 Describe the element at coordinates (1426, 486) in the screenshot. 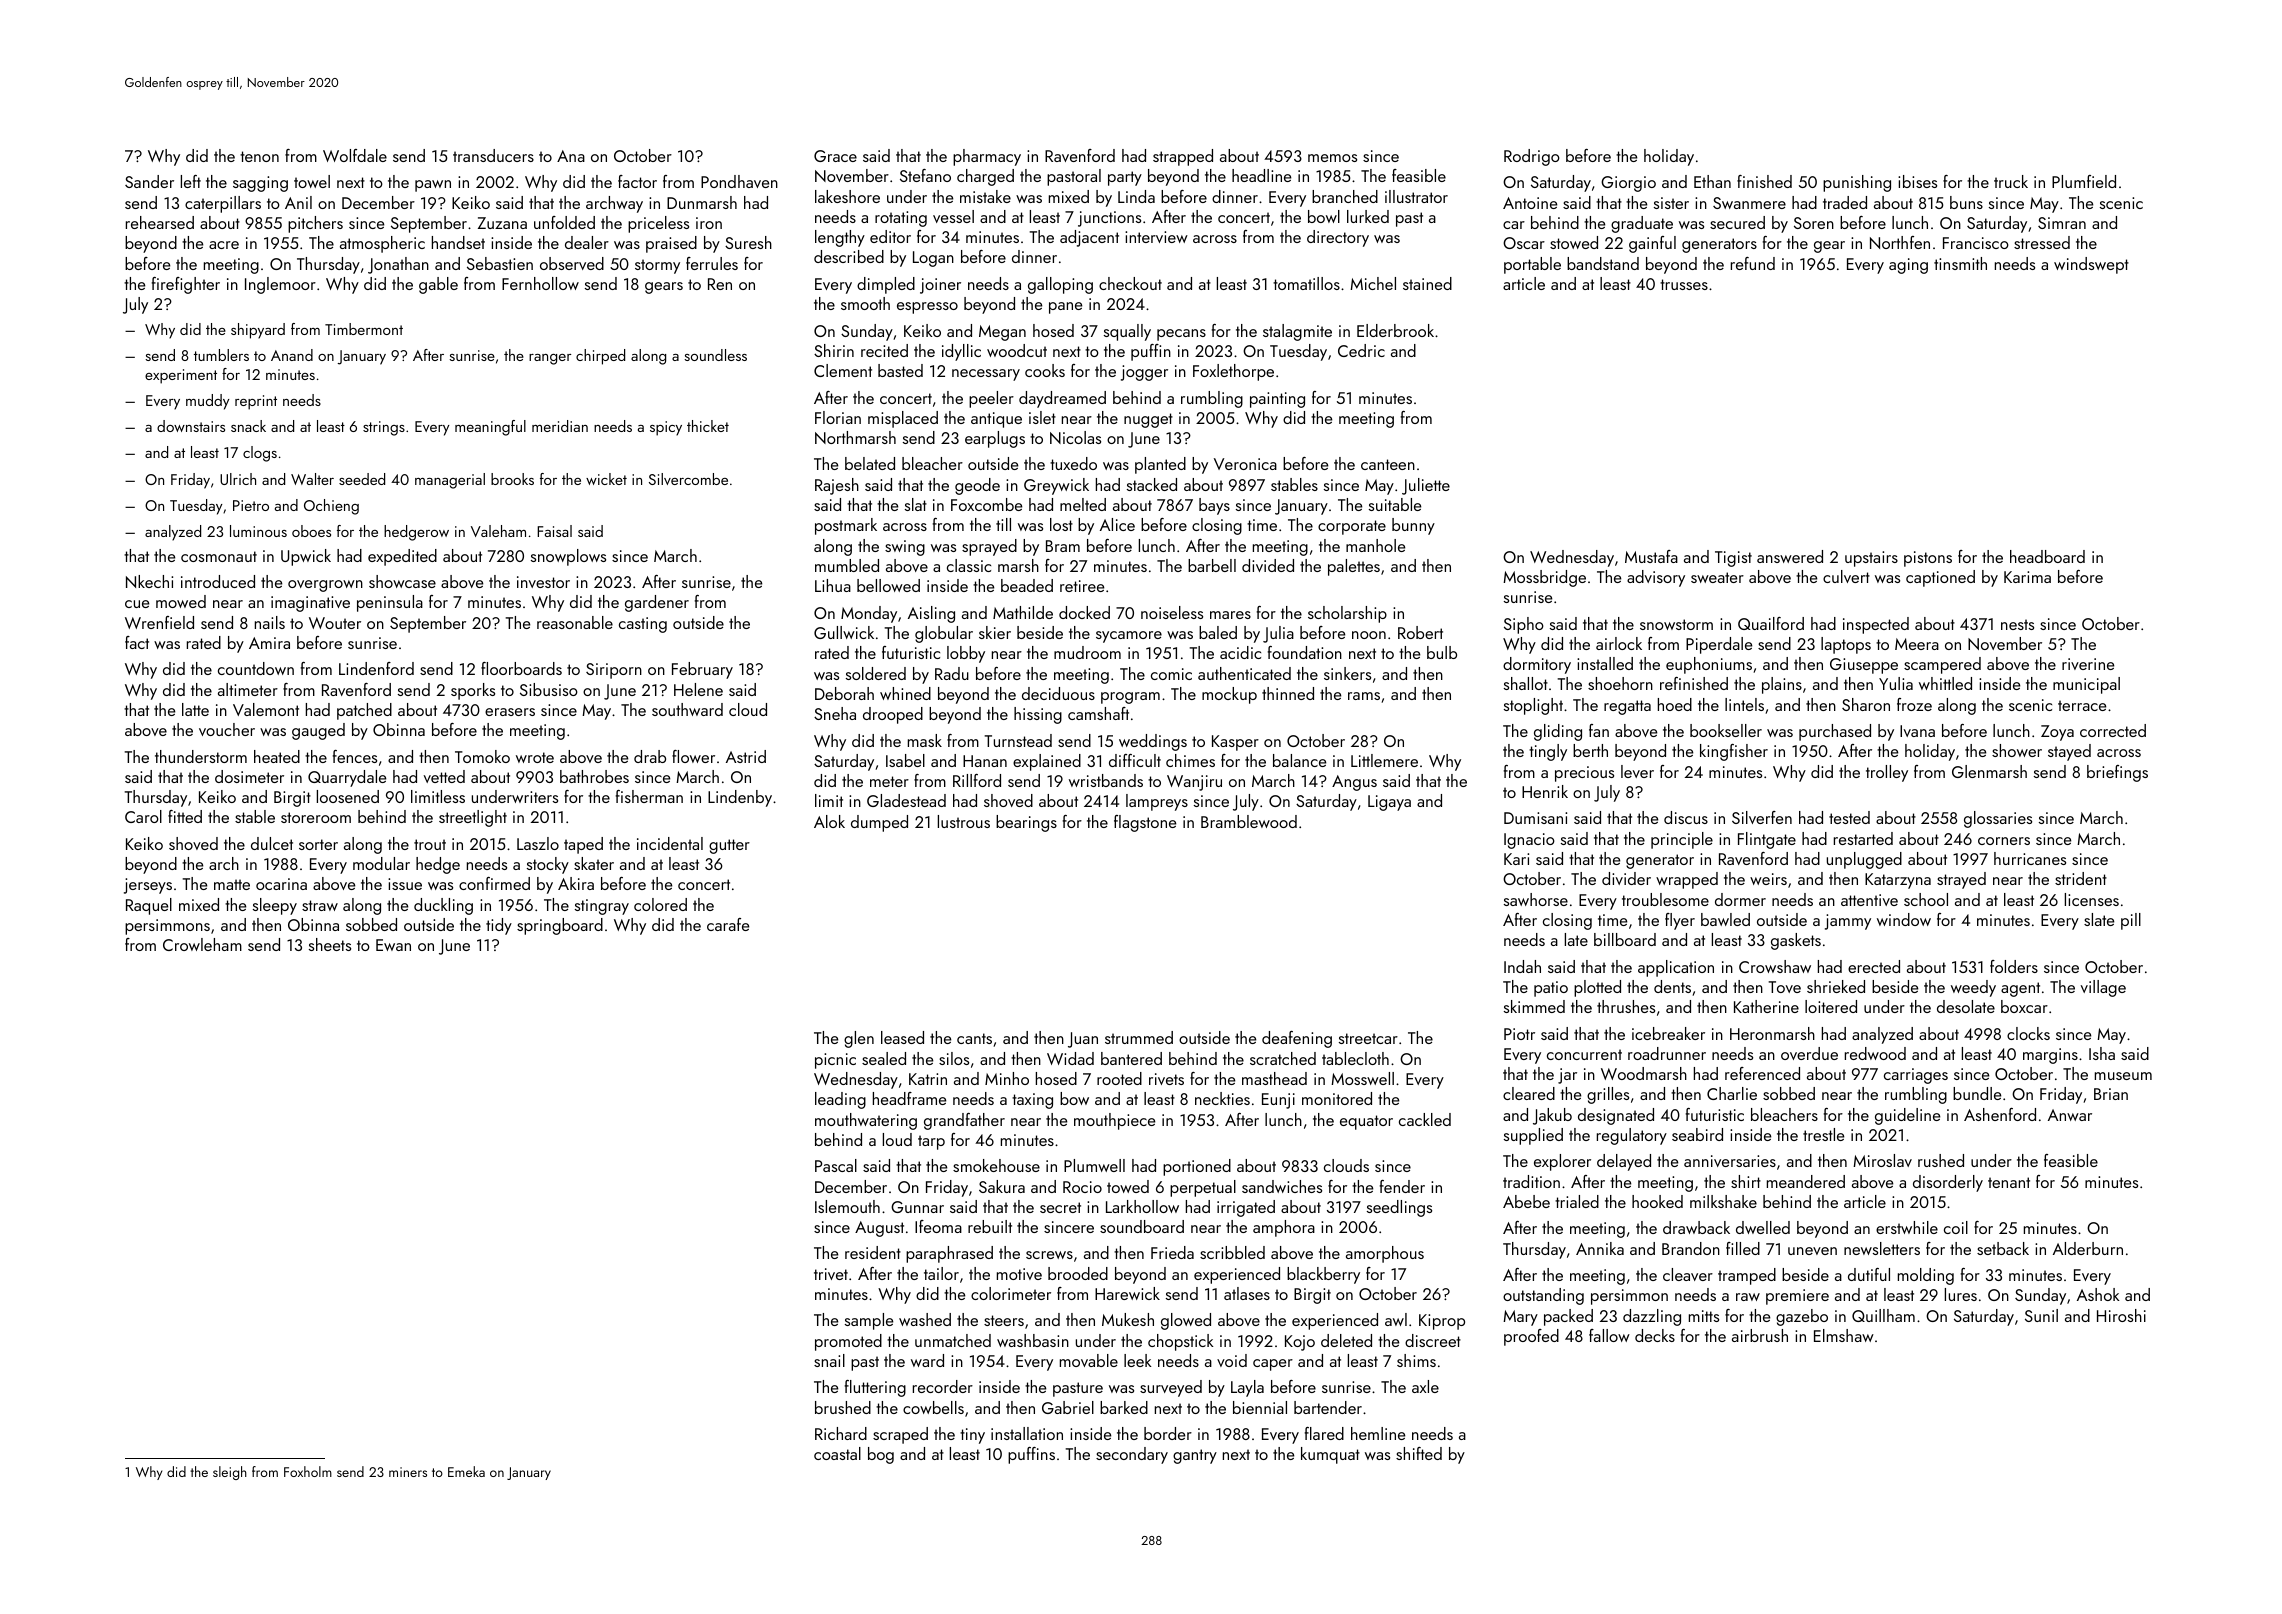

I see `Juliette` at that location.
